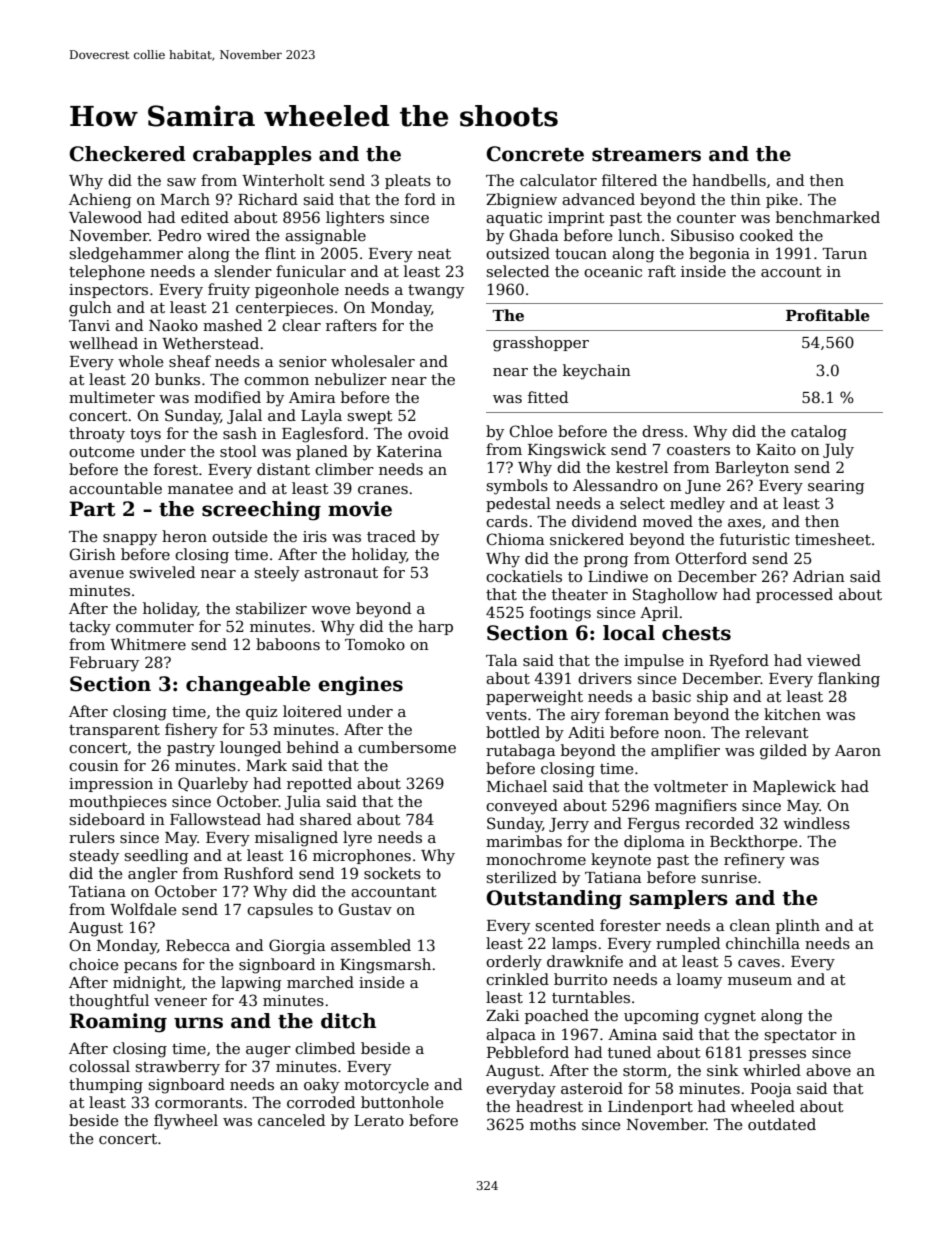  I want to click on crabapples, so click(252, 155).
